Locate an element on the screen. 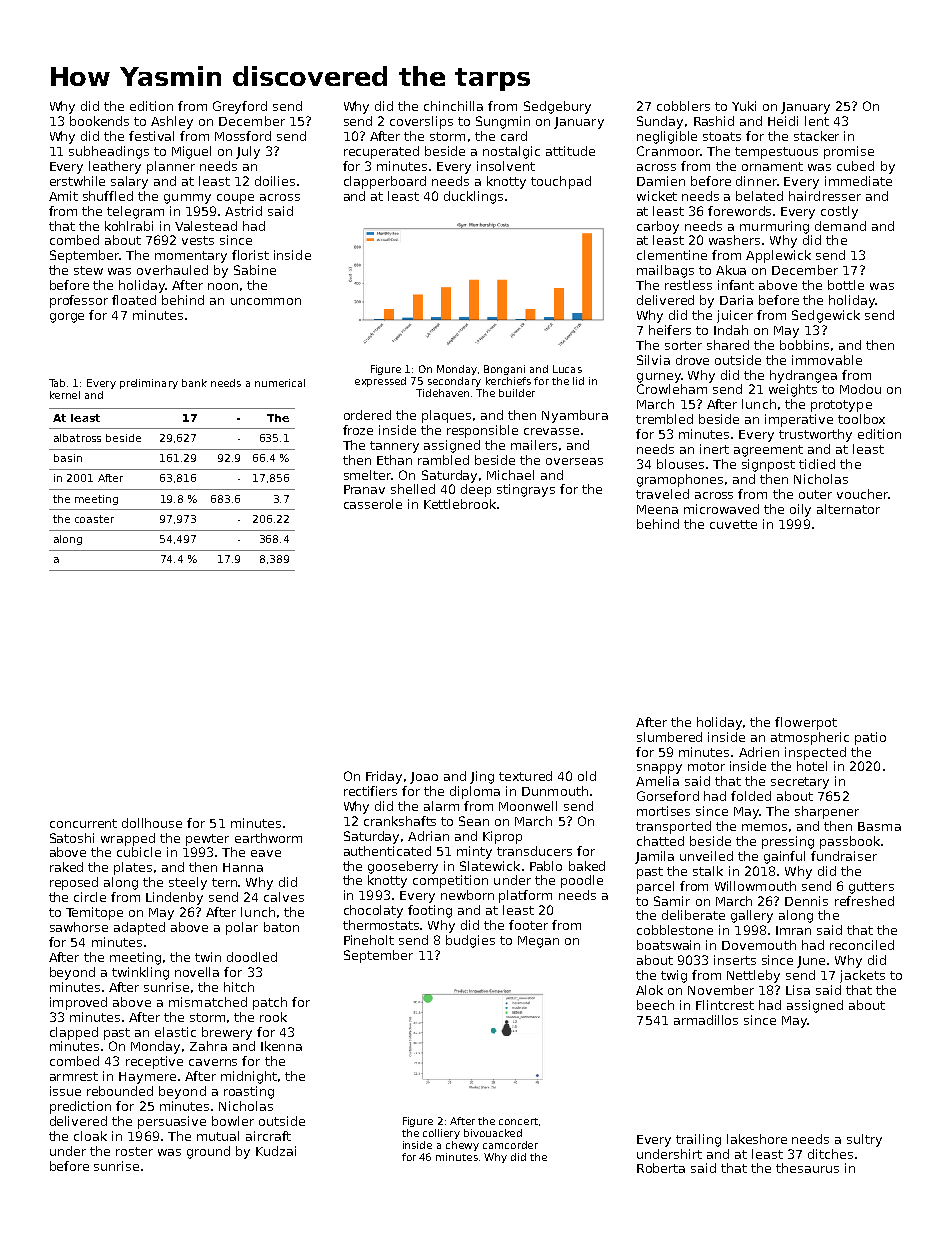 The height and width of the screenshot is (1233, 952). Sedgewick is located at coordinates (826, 316).
